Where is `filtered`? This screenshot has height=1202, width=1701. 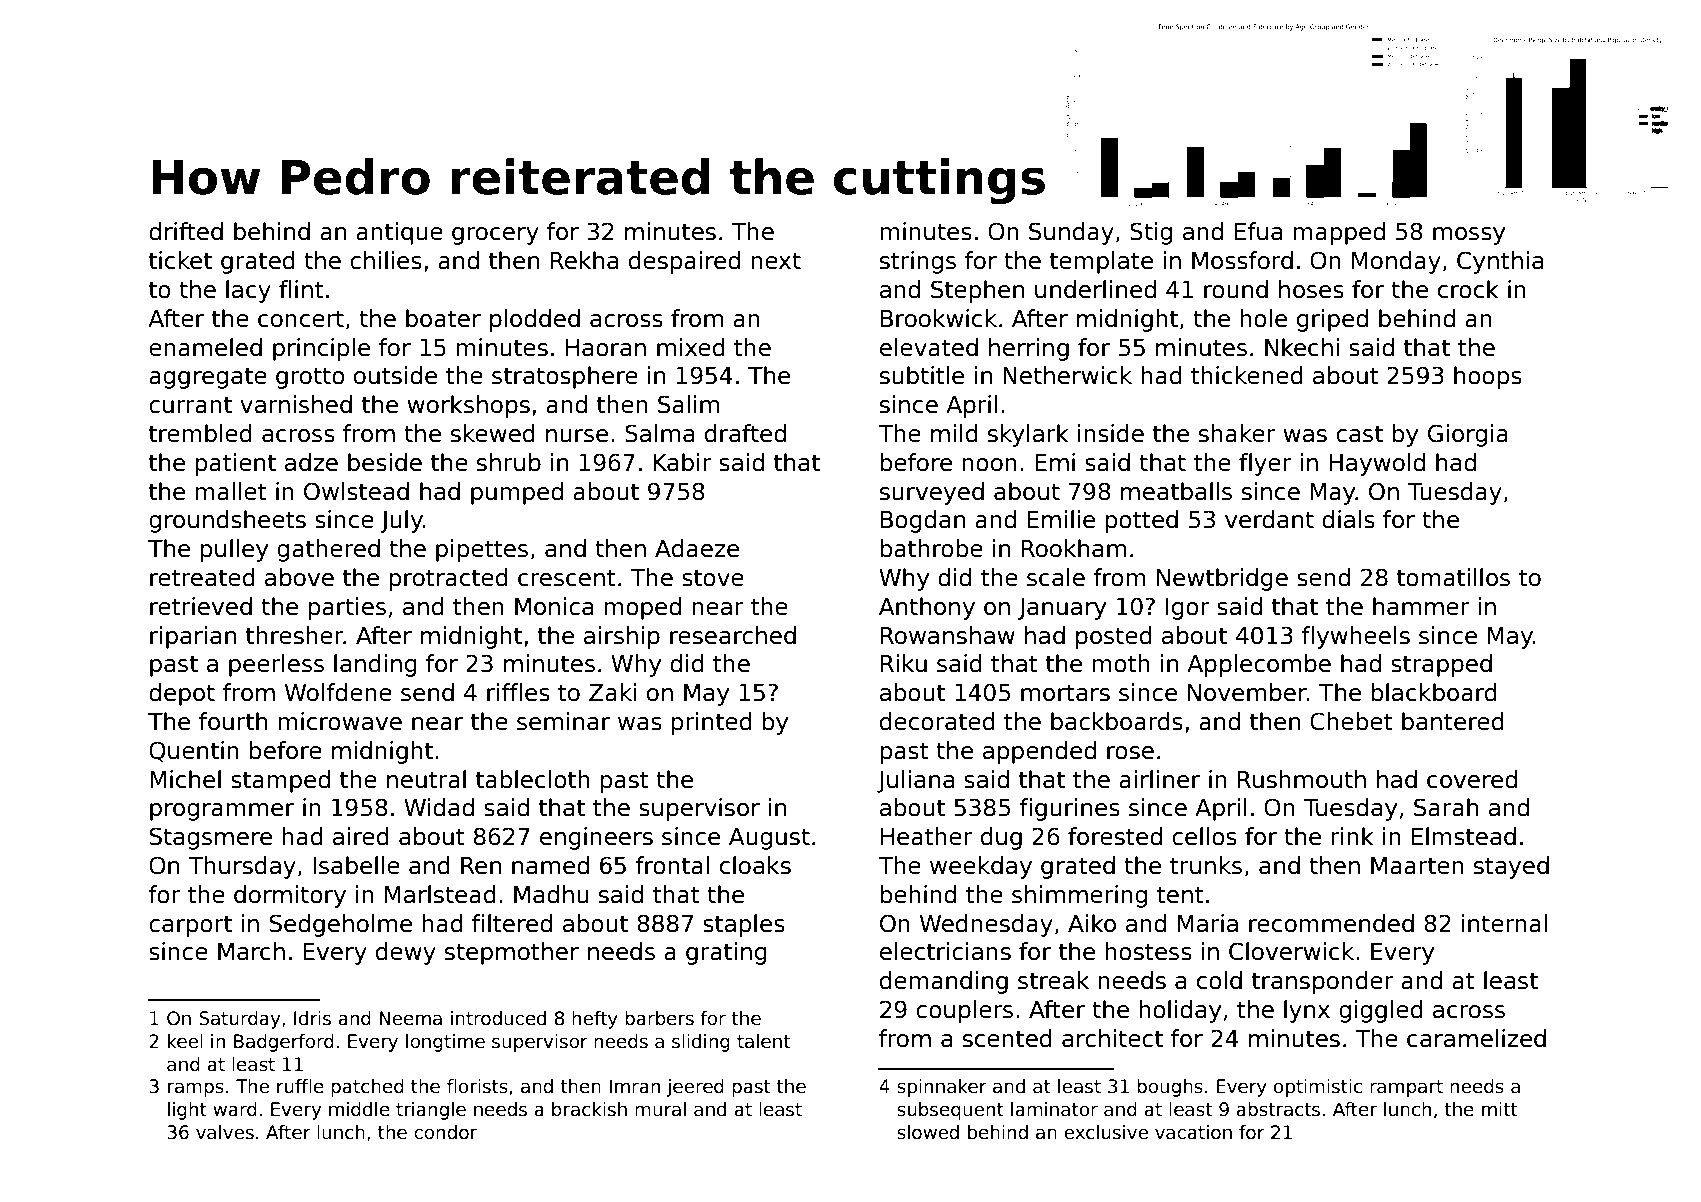
filtered is located at coordinates (512, 923).
